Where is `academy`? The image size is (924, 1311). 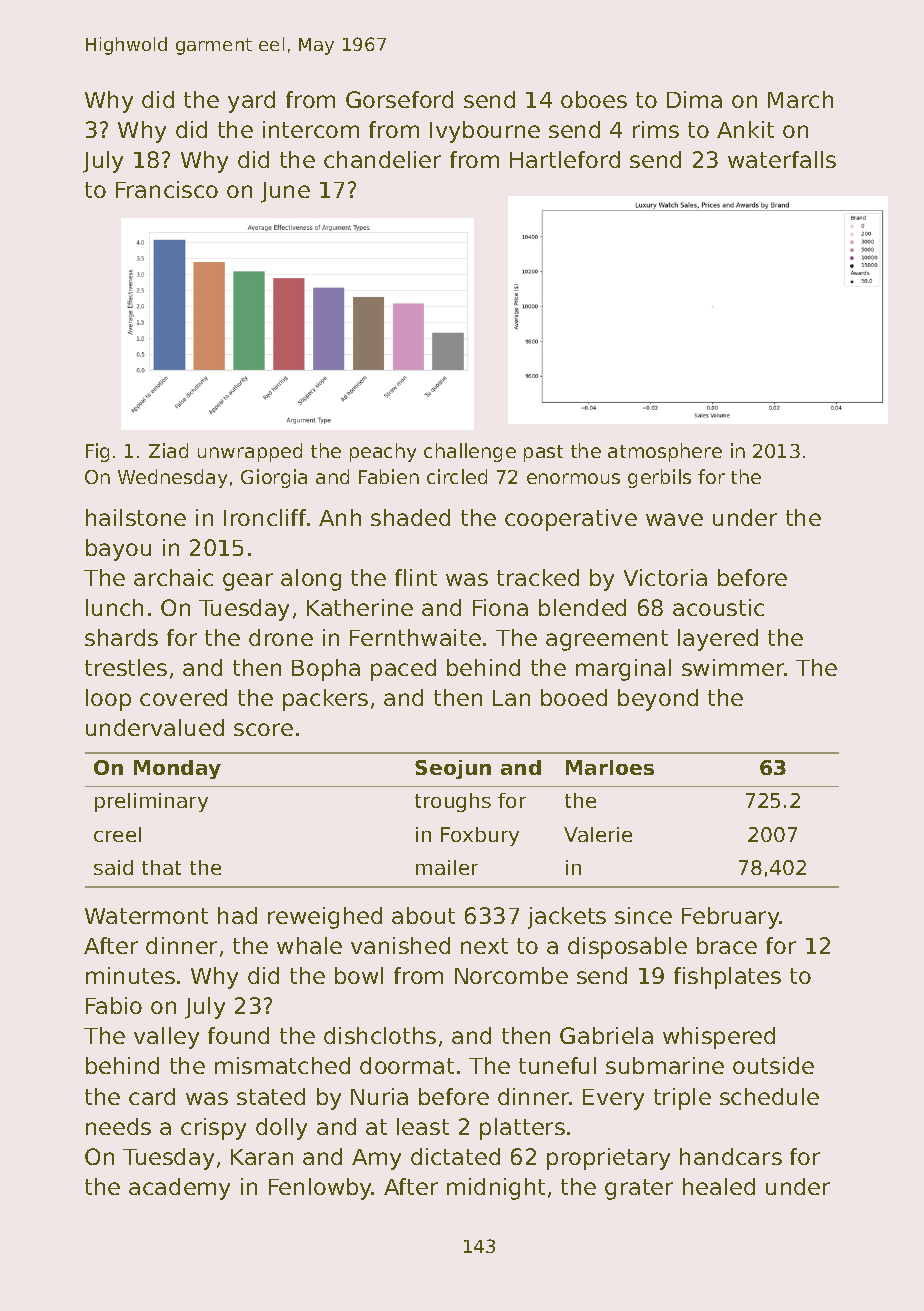
academy is located at coordinates (179, 1189).
